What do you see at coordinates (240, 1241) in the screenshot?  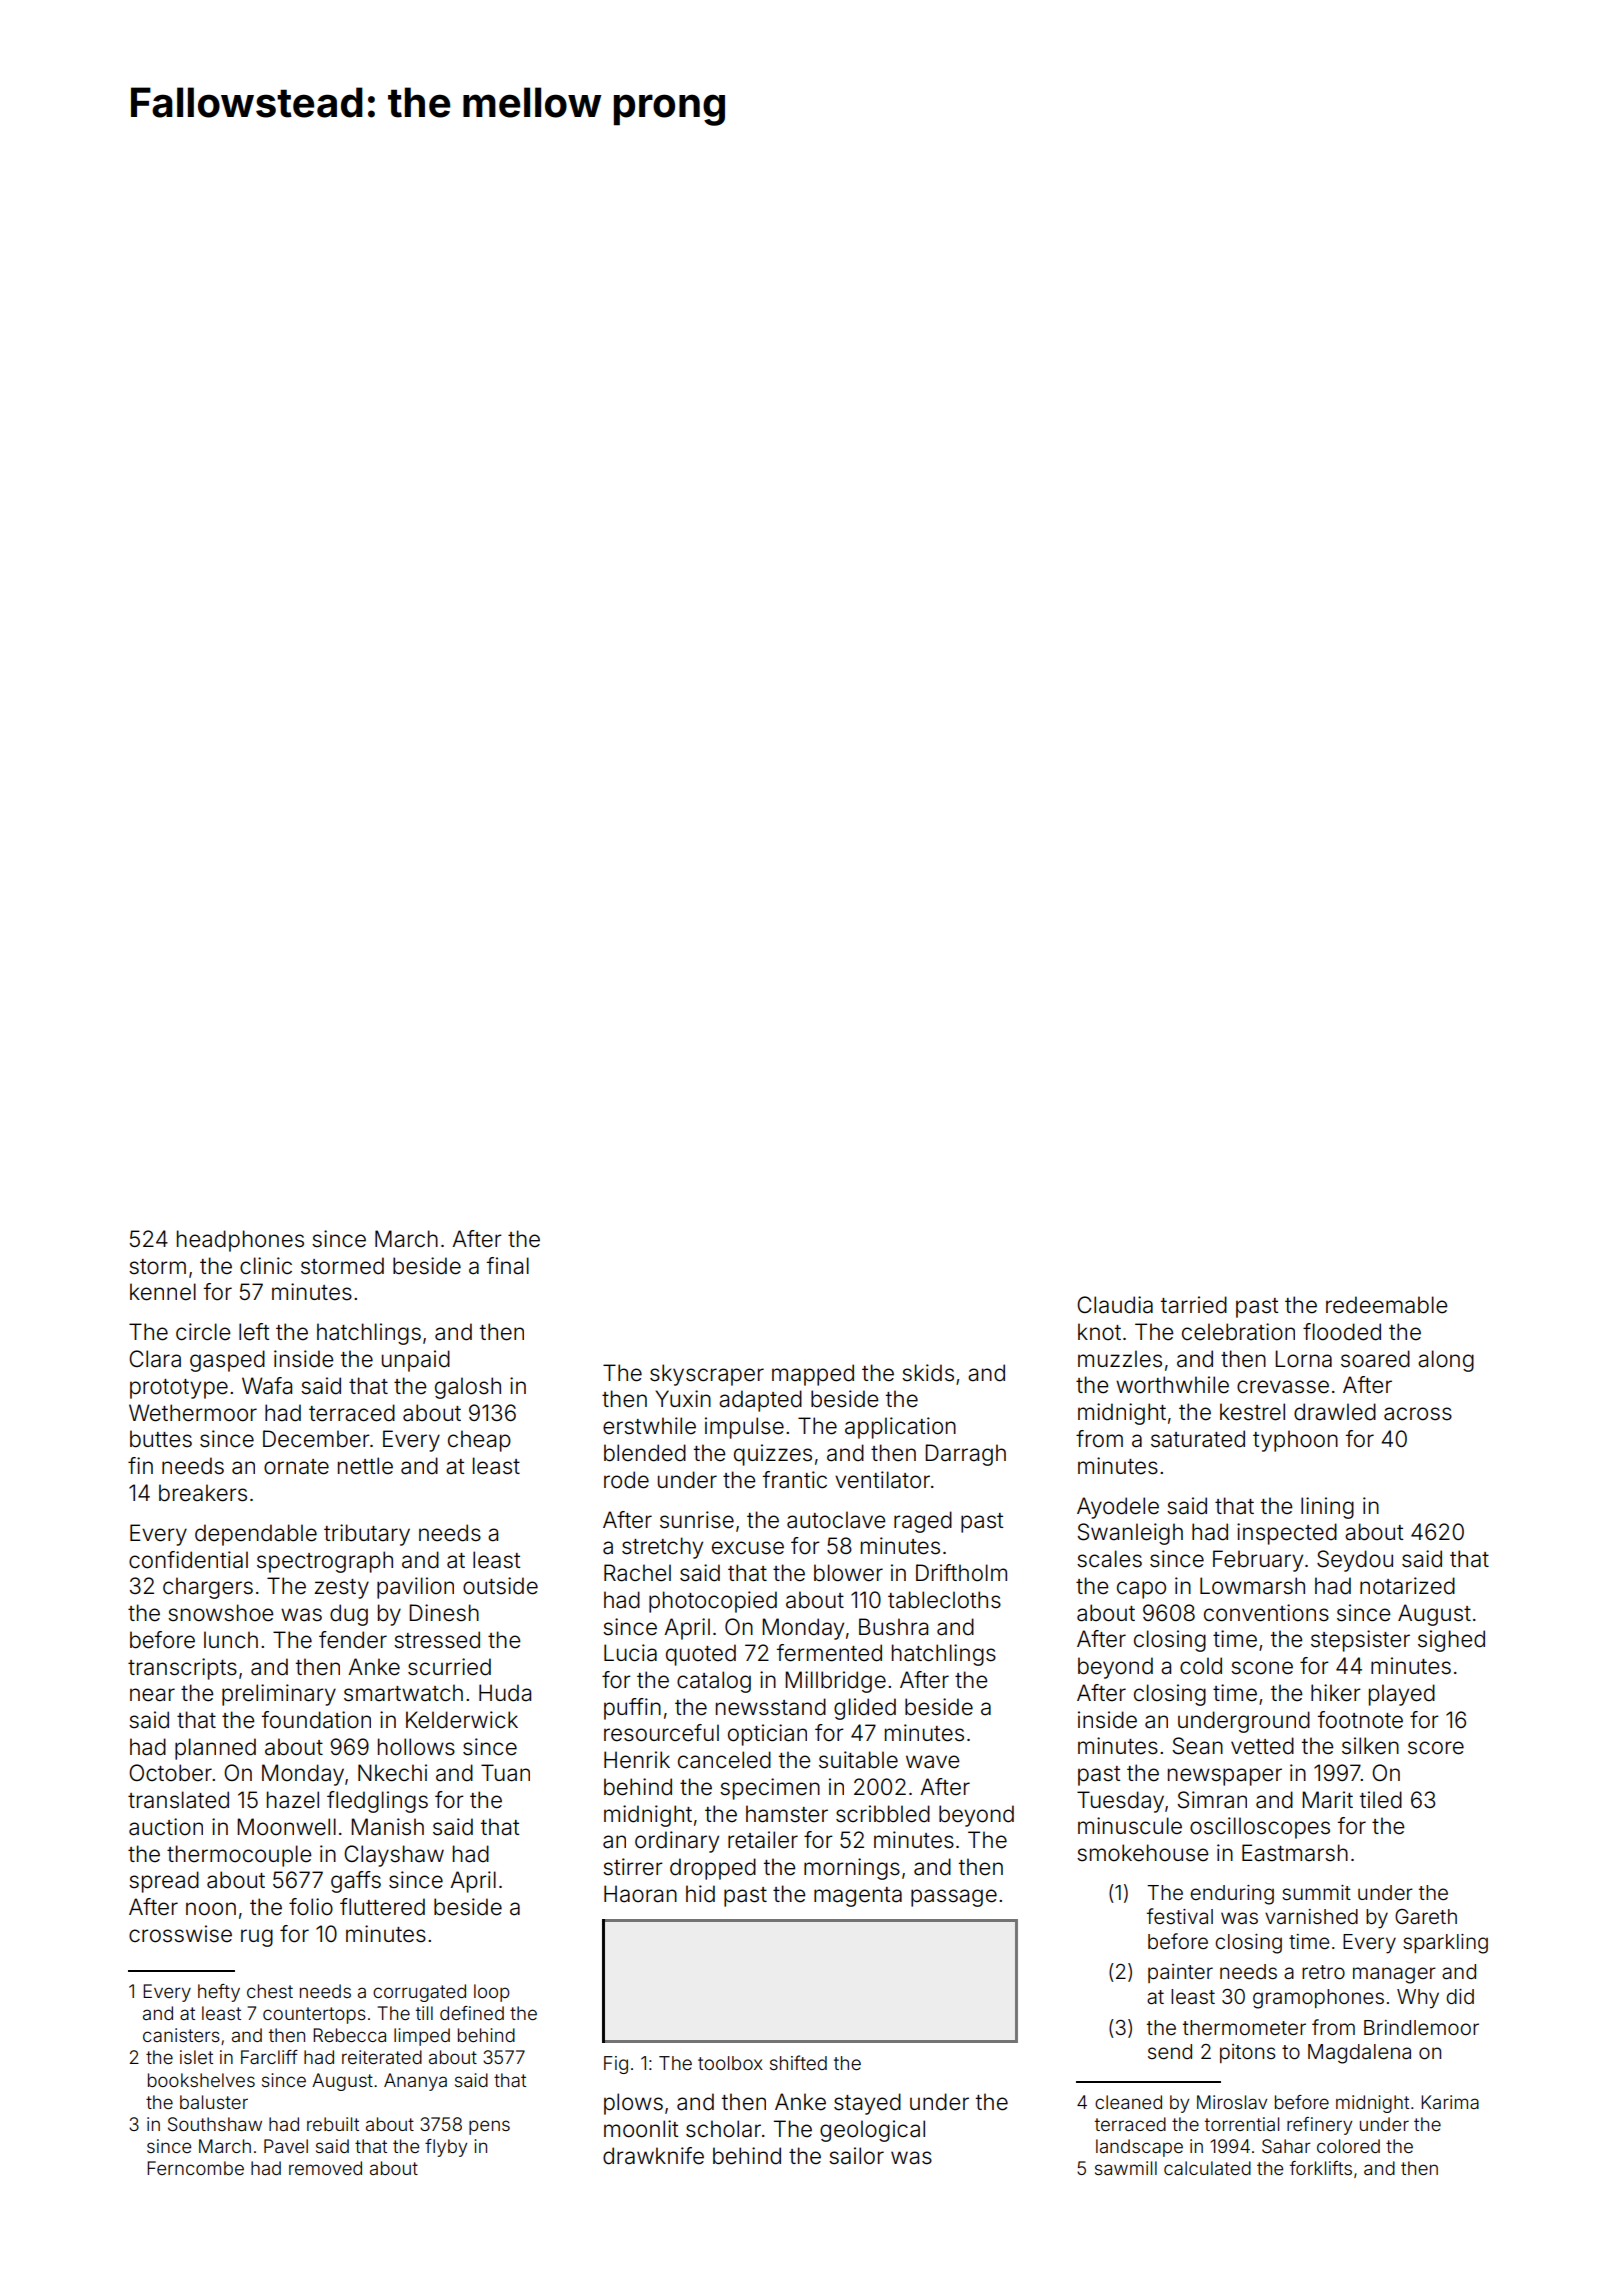 I see `headphones` at bounding box center [240, 1241].
